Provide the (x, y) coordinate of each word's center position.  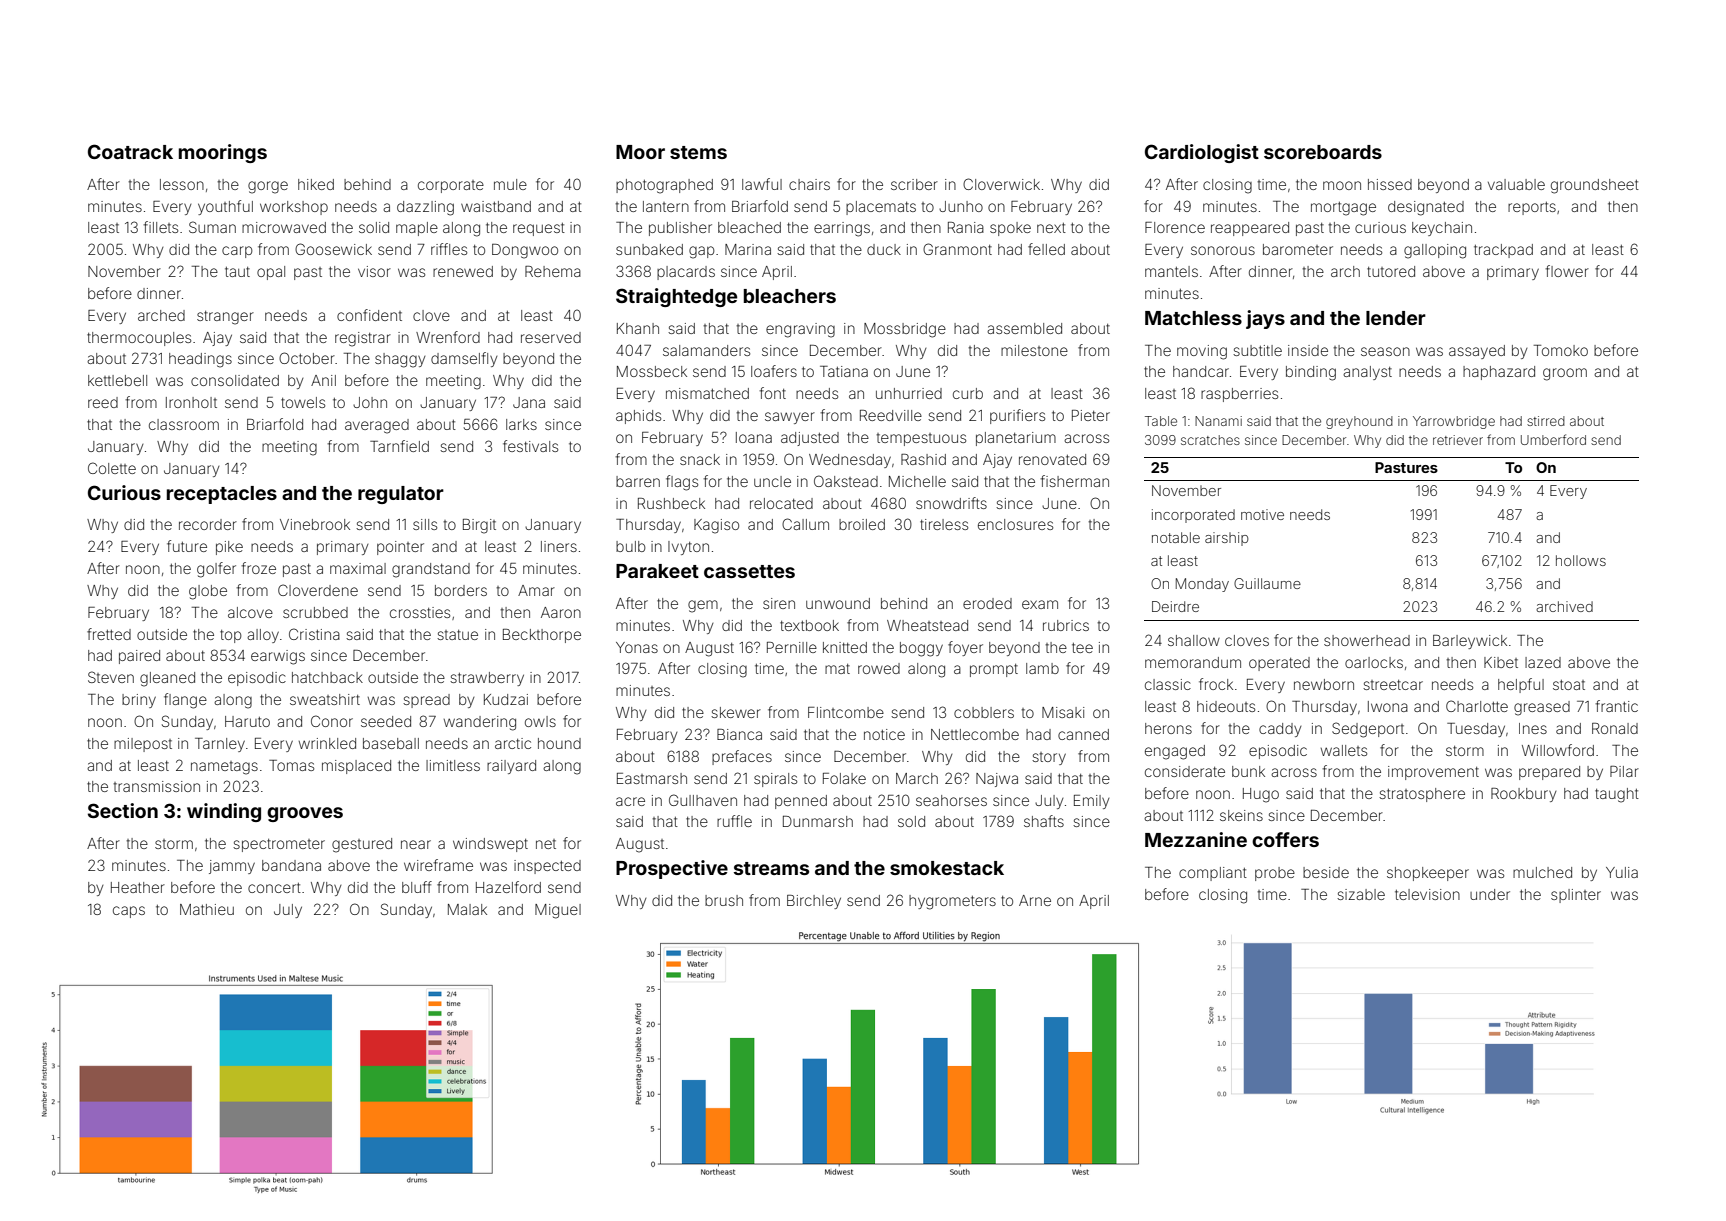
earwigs (278, 657)
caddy (1280, 730)
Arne (1035, 900)
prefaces (742, 757)
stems (698, 152)
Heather (138, 887)
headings (200, 360)
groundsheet (1595, 186)
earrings (842, 229)
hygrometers (952, 902)
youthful (225, 207)
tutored (1391, 271)
